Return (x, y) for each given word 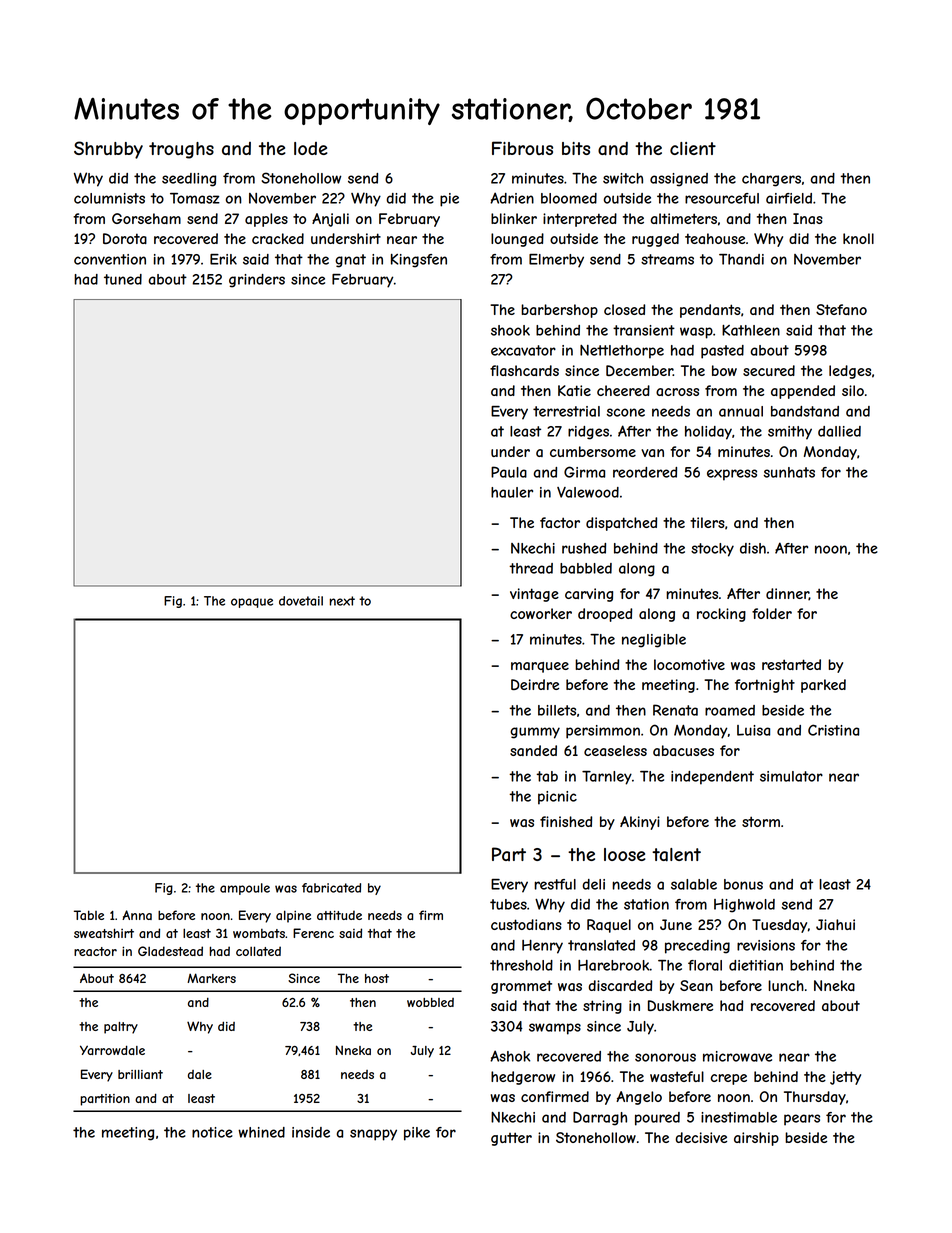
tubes (508, 904)
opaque (252, 603)
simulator (791, 776)
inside (311, 1132)
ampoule (245, 889)
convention (110, 259)
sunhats (789, 472)
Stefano (841, 309)
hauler (512, 492)
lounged (517, 240)
